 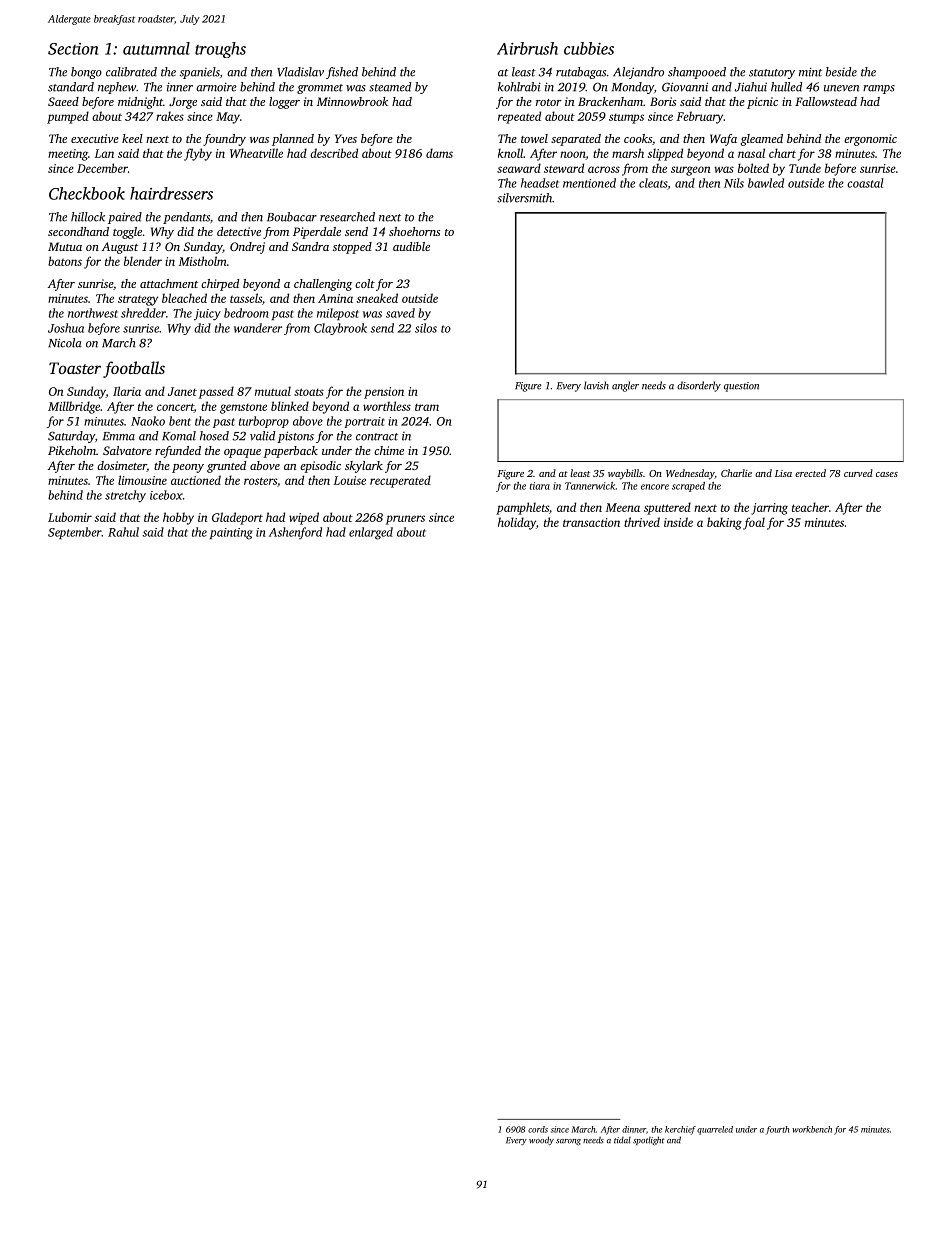 What do you see at coordinates (741, 387) in the screenshot?
I see `question` at bounding box center [741, 387].
